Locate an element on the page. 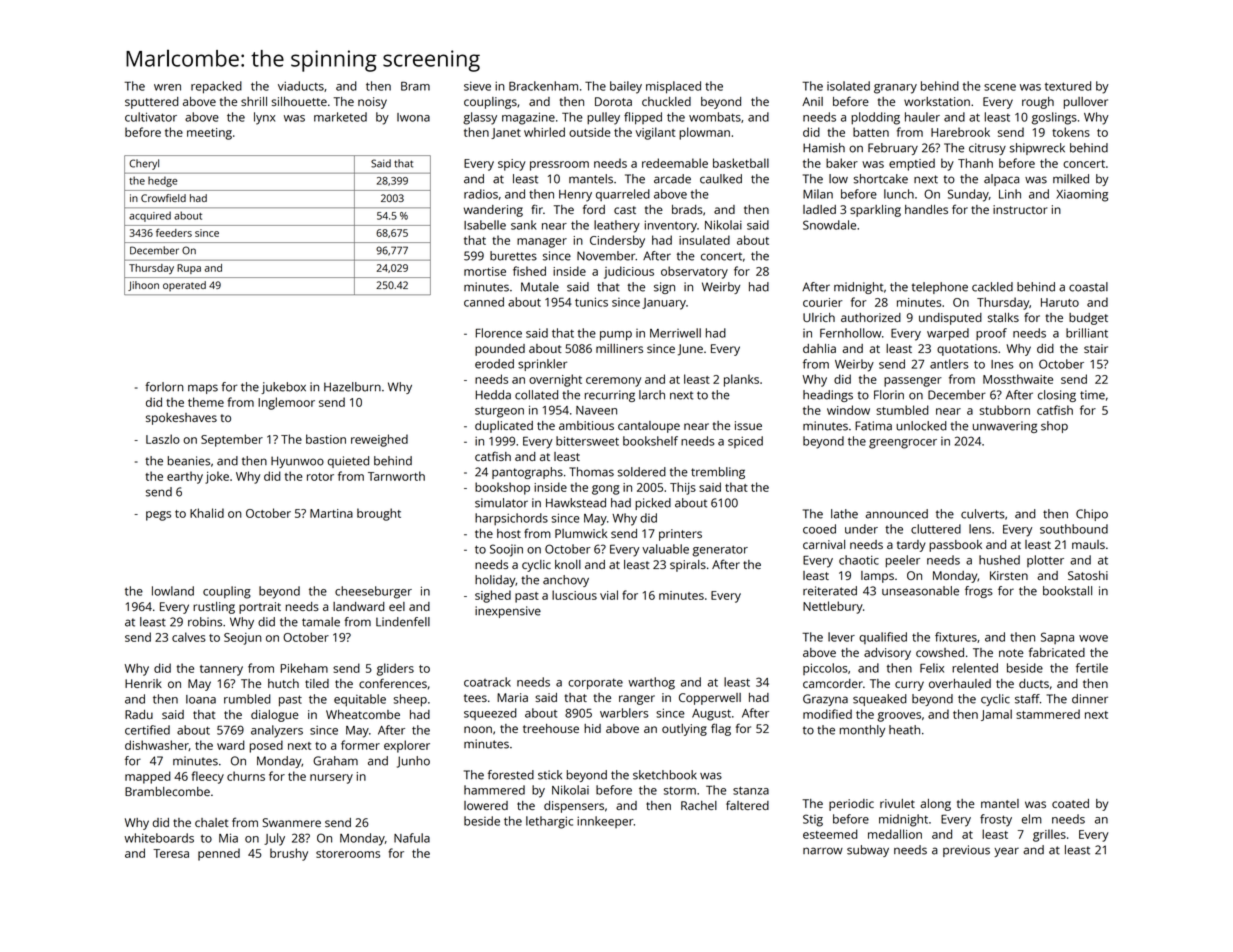  Junho is located at coordinates (413, 762).
